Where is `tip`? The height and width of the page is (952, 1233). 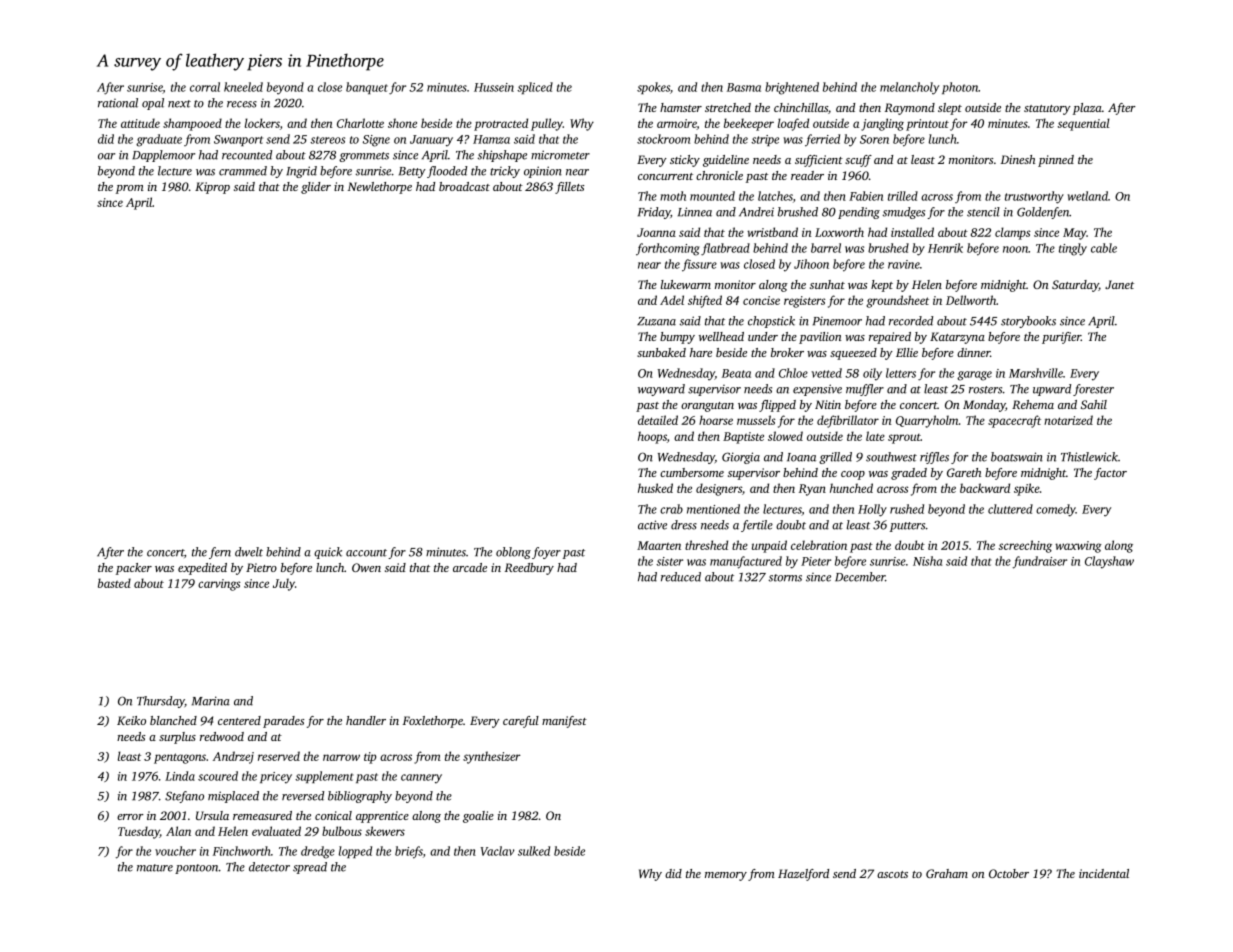 tip is located at coordinates (370, 758).
